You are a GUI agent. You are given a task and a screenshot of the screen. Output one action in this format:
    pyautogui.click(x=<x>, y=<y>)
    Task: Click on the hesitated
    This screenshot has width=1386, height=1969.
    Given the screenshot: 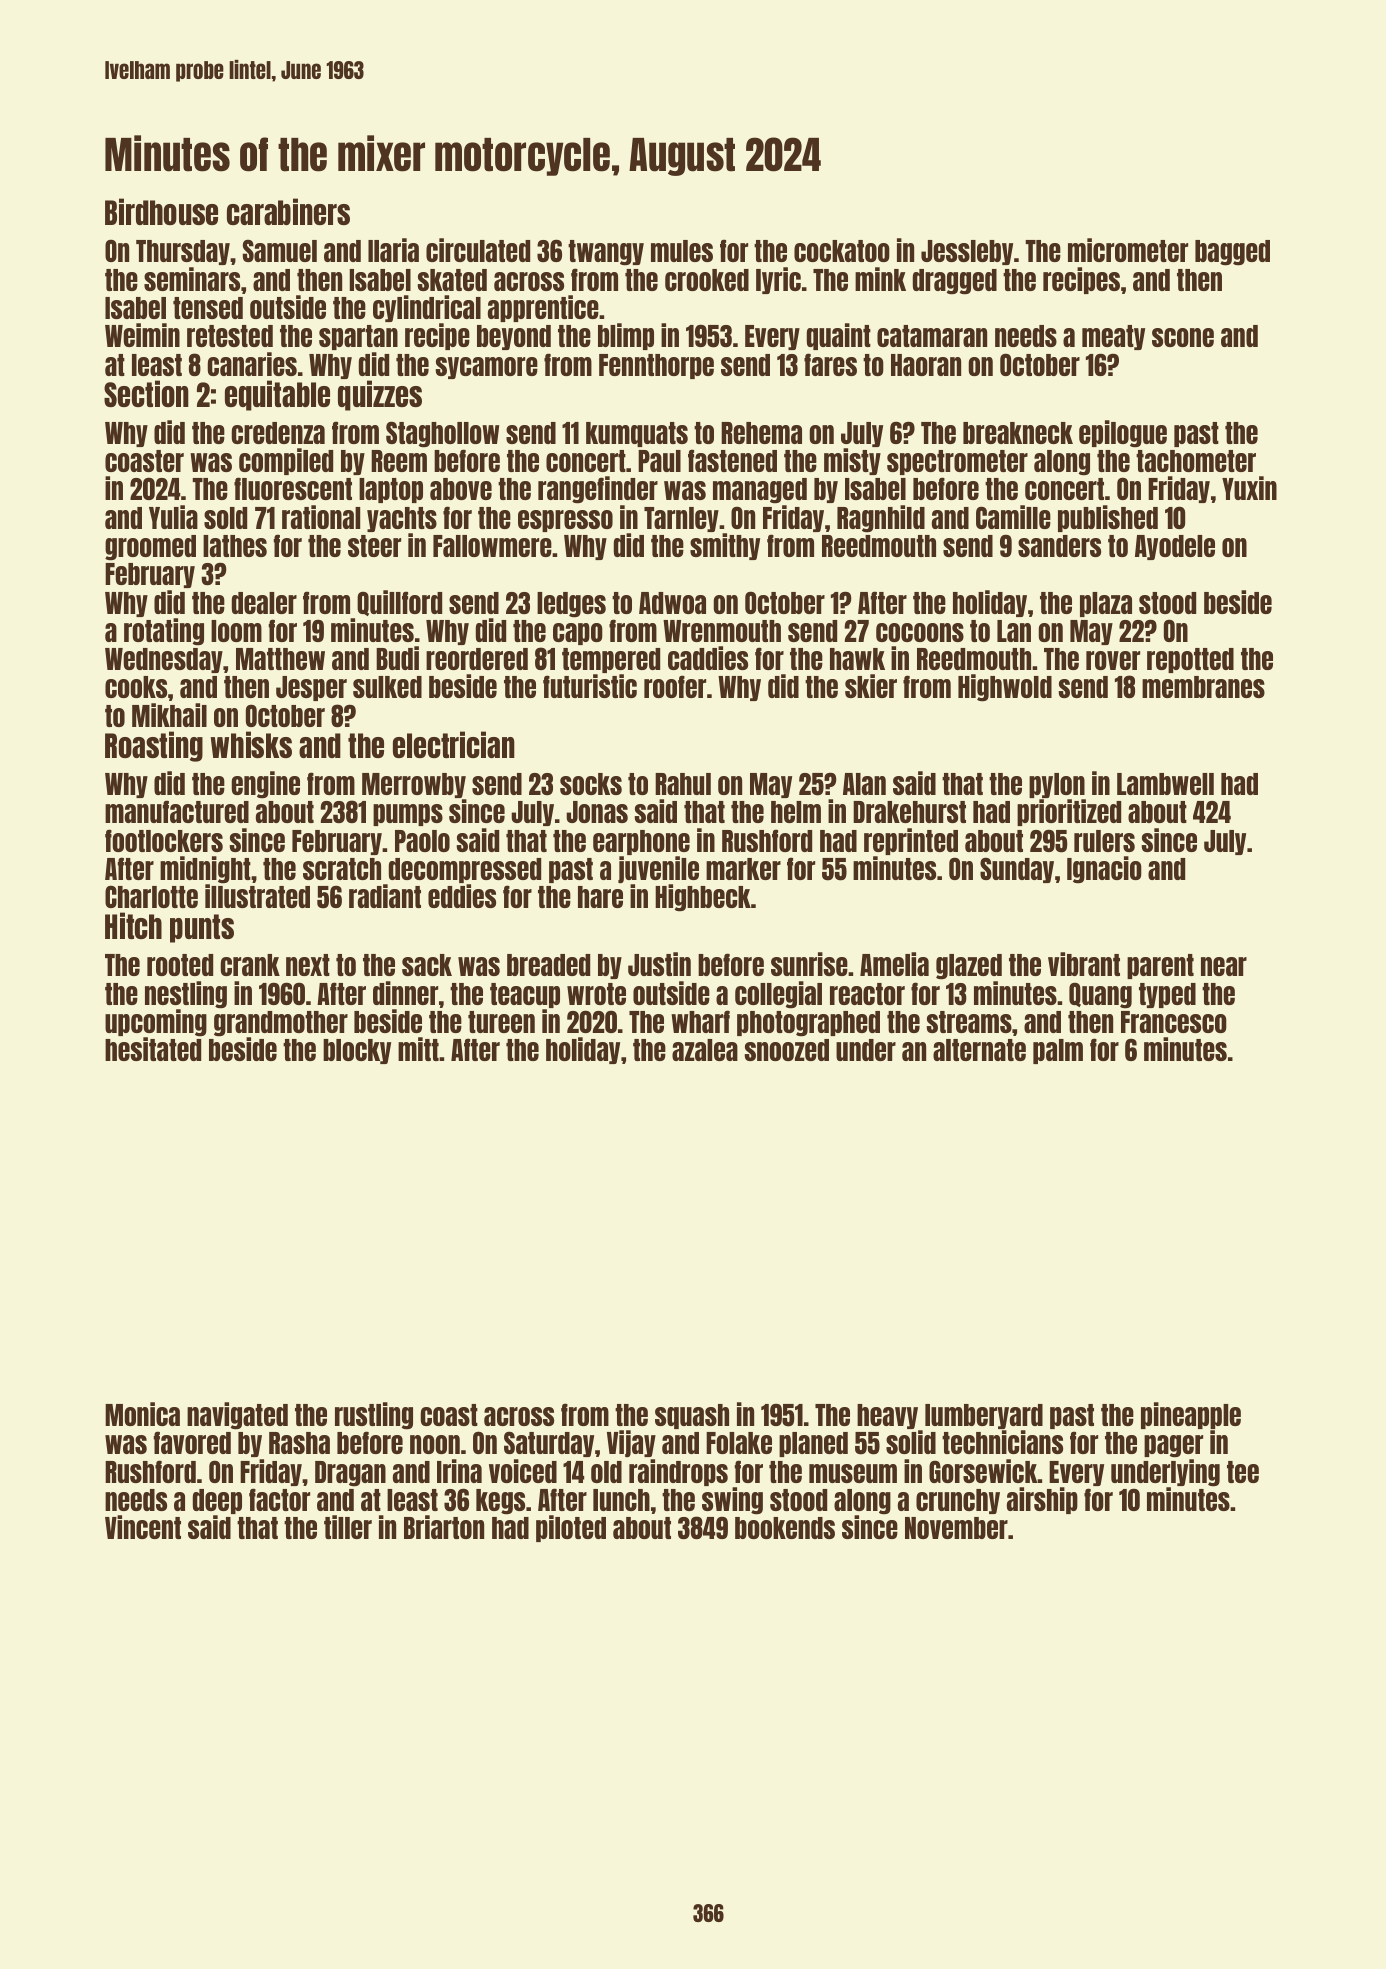 What is the action you would take?
    pyautogui.click(x=153, y=1049)
